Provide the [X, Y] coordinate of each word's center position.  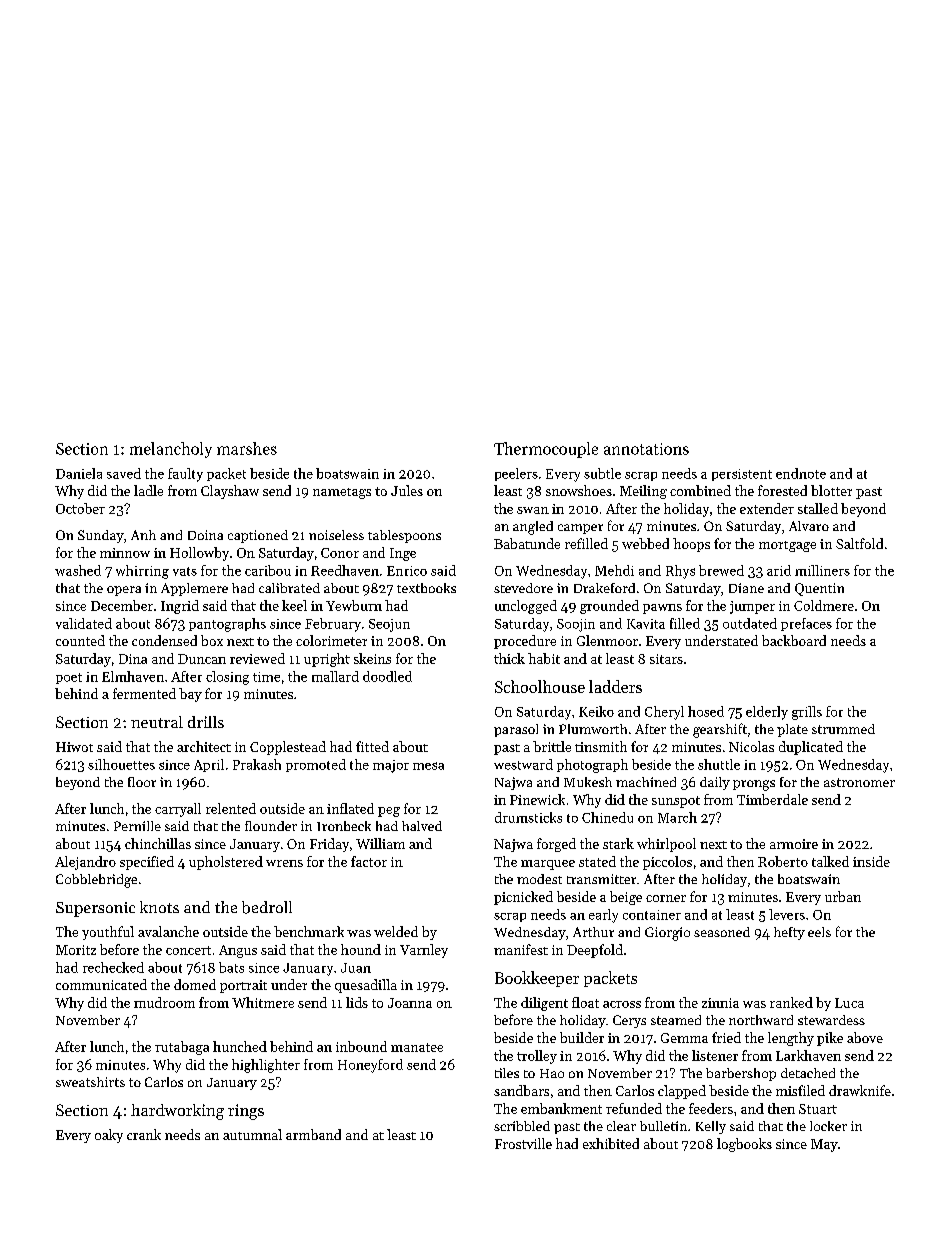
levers [787, 914]
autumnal [252, 1134]
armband [313, 1134]
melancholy [171, 450]
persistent [742, 475]
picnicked [523, 898]
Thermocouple [546, 450]
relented [231, 808]
